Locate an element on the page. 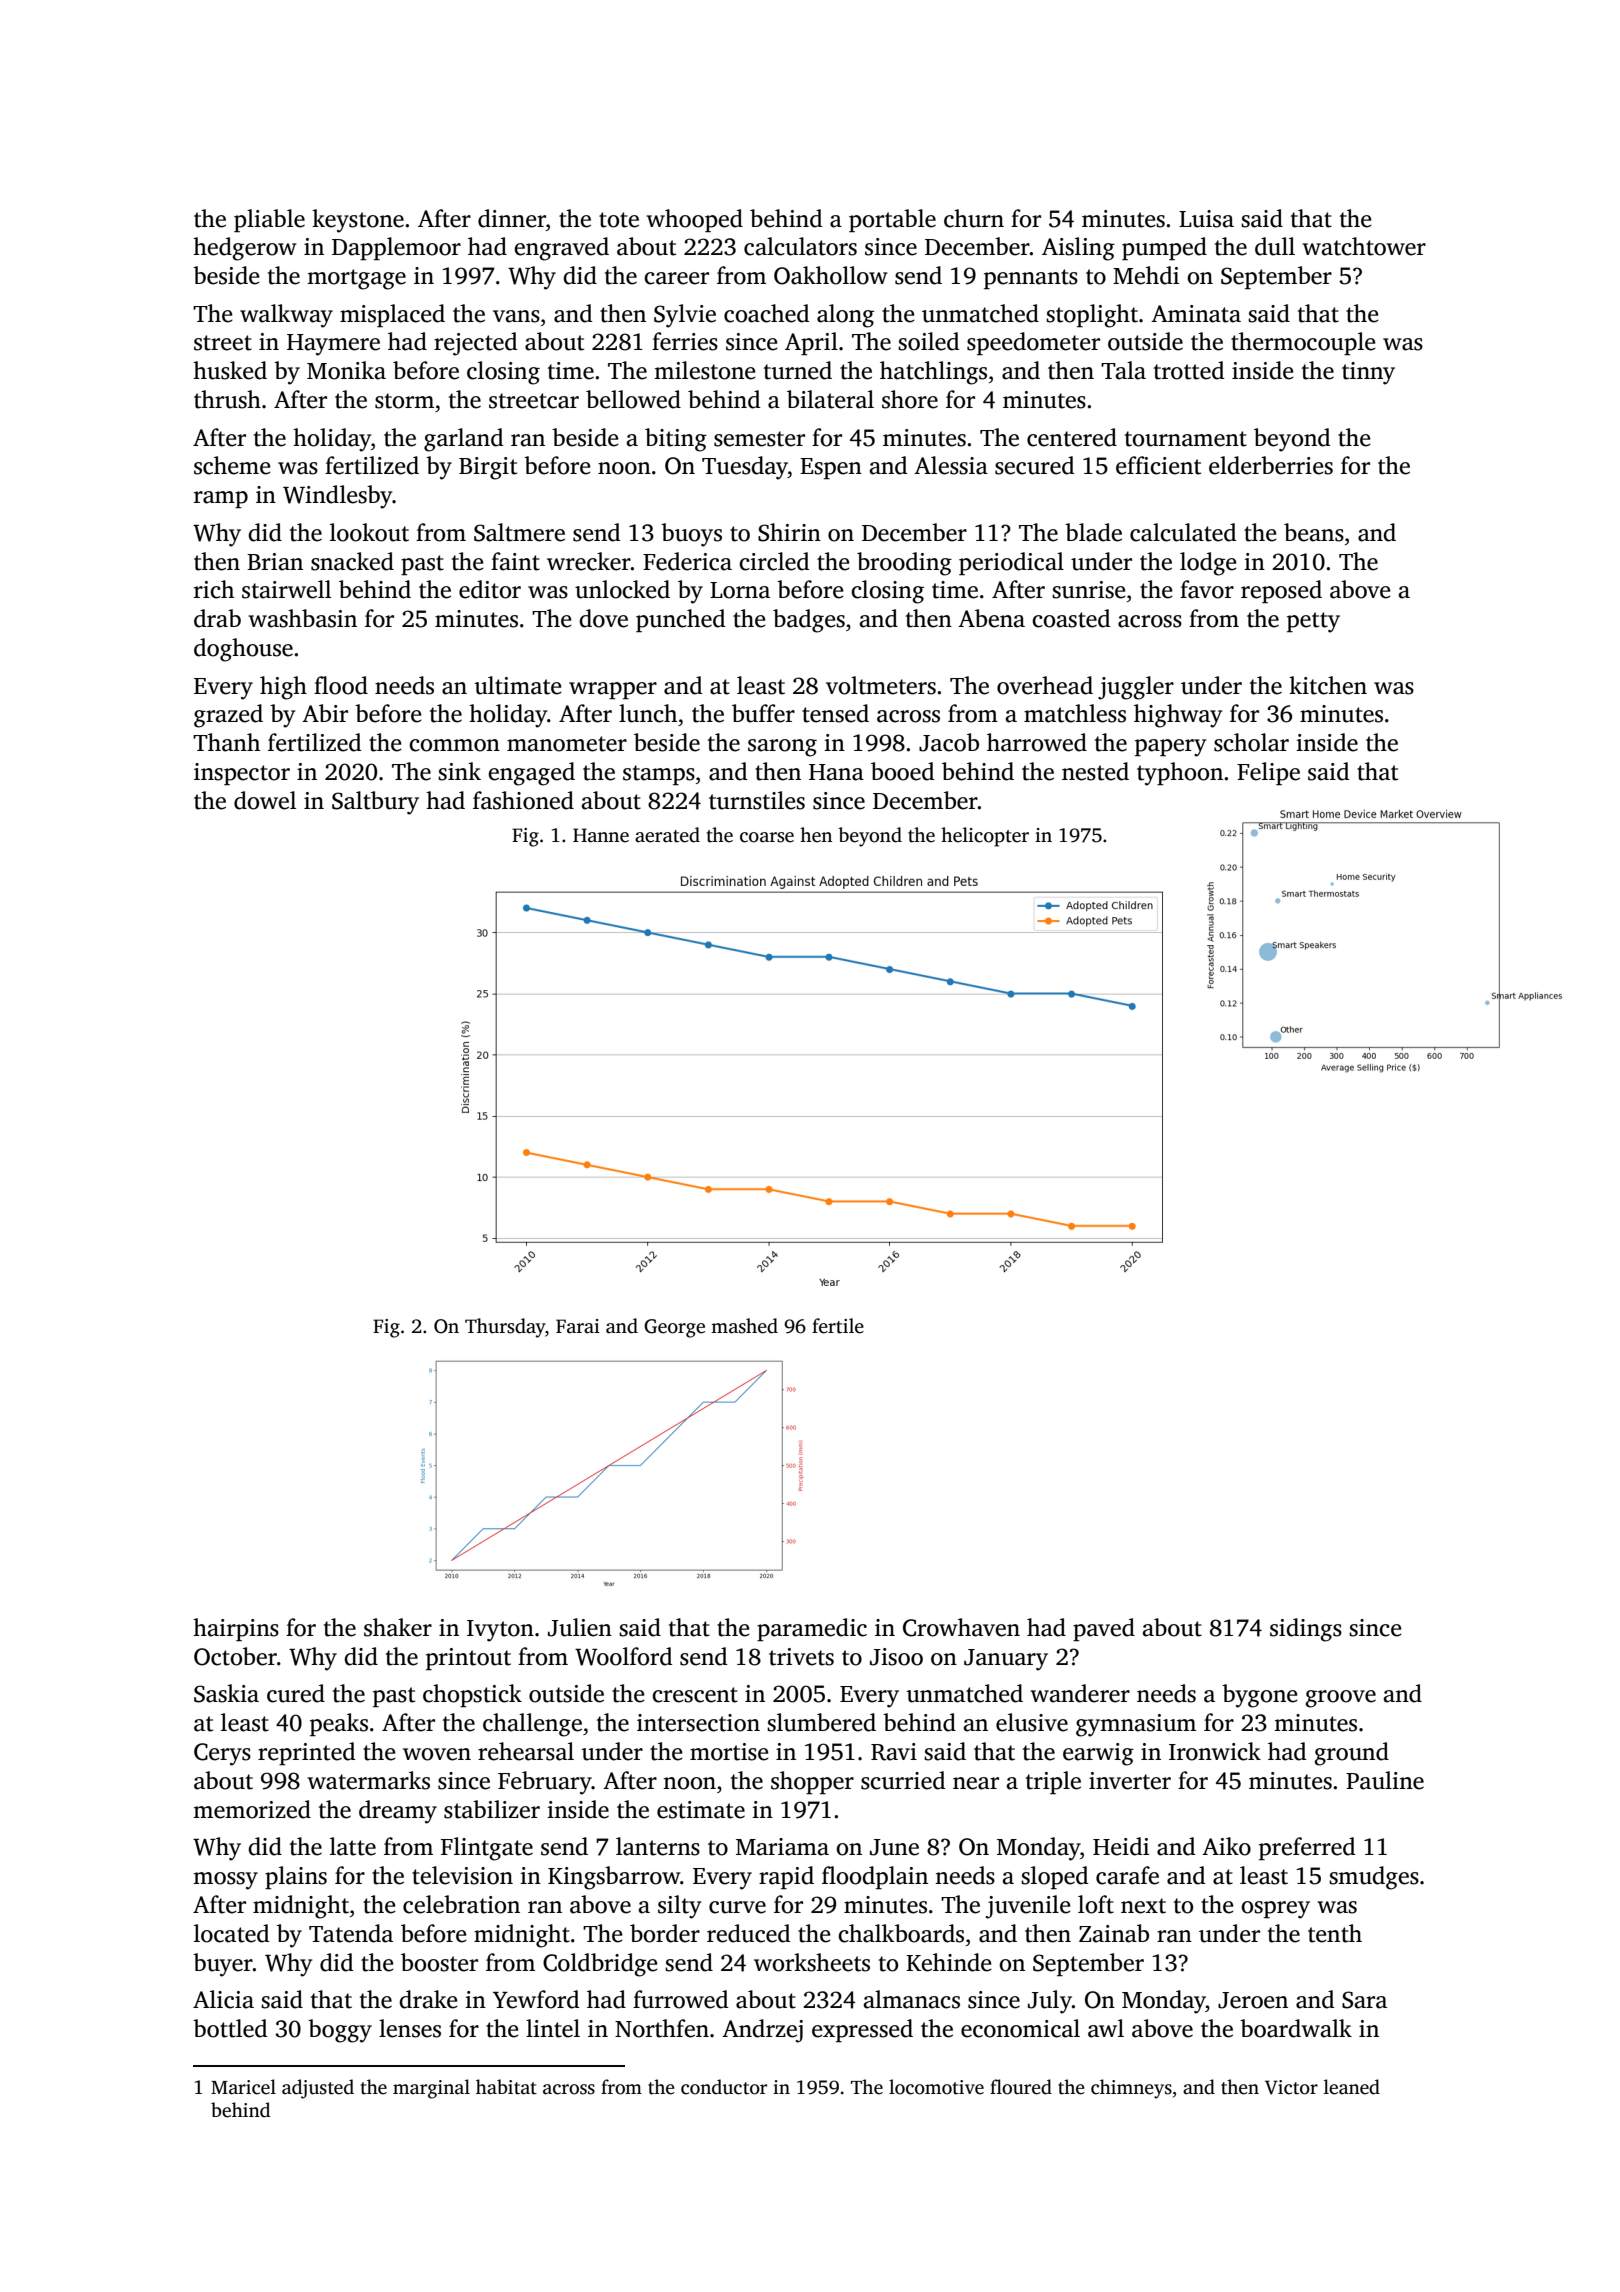 The width and height of the page is (1620, 2292). sidings is located at coordinates (1306, 1630).
